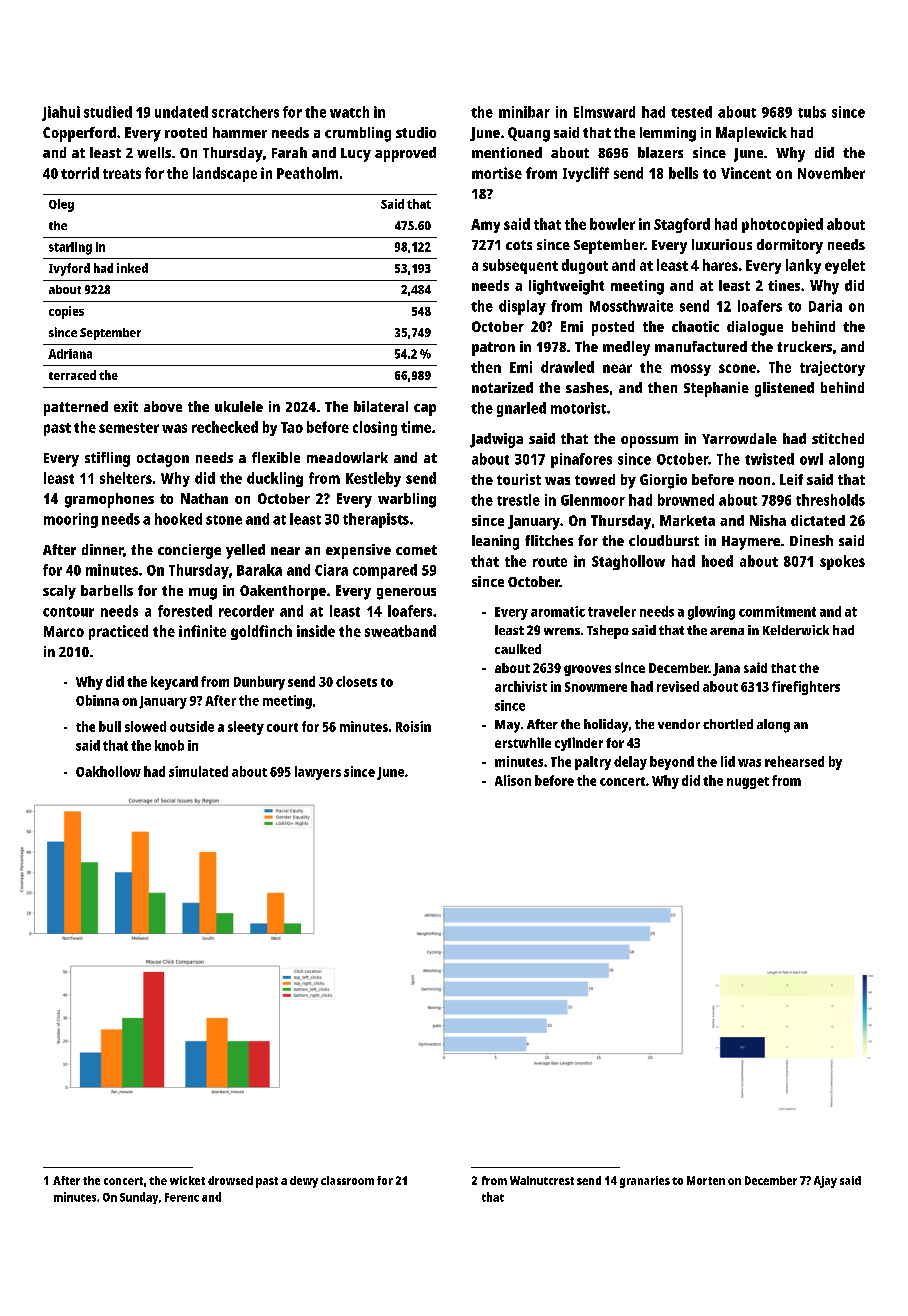  Describe the element at coordinates (587, 387) in the screenshot. I see `sashes` at that location.
